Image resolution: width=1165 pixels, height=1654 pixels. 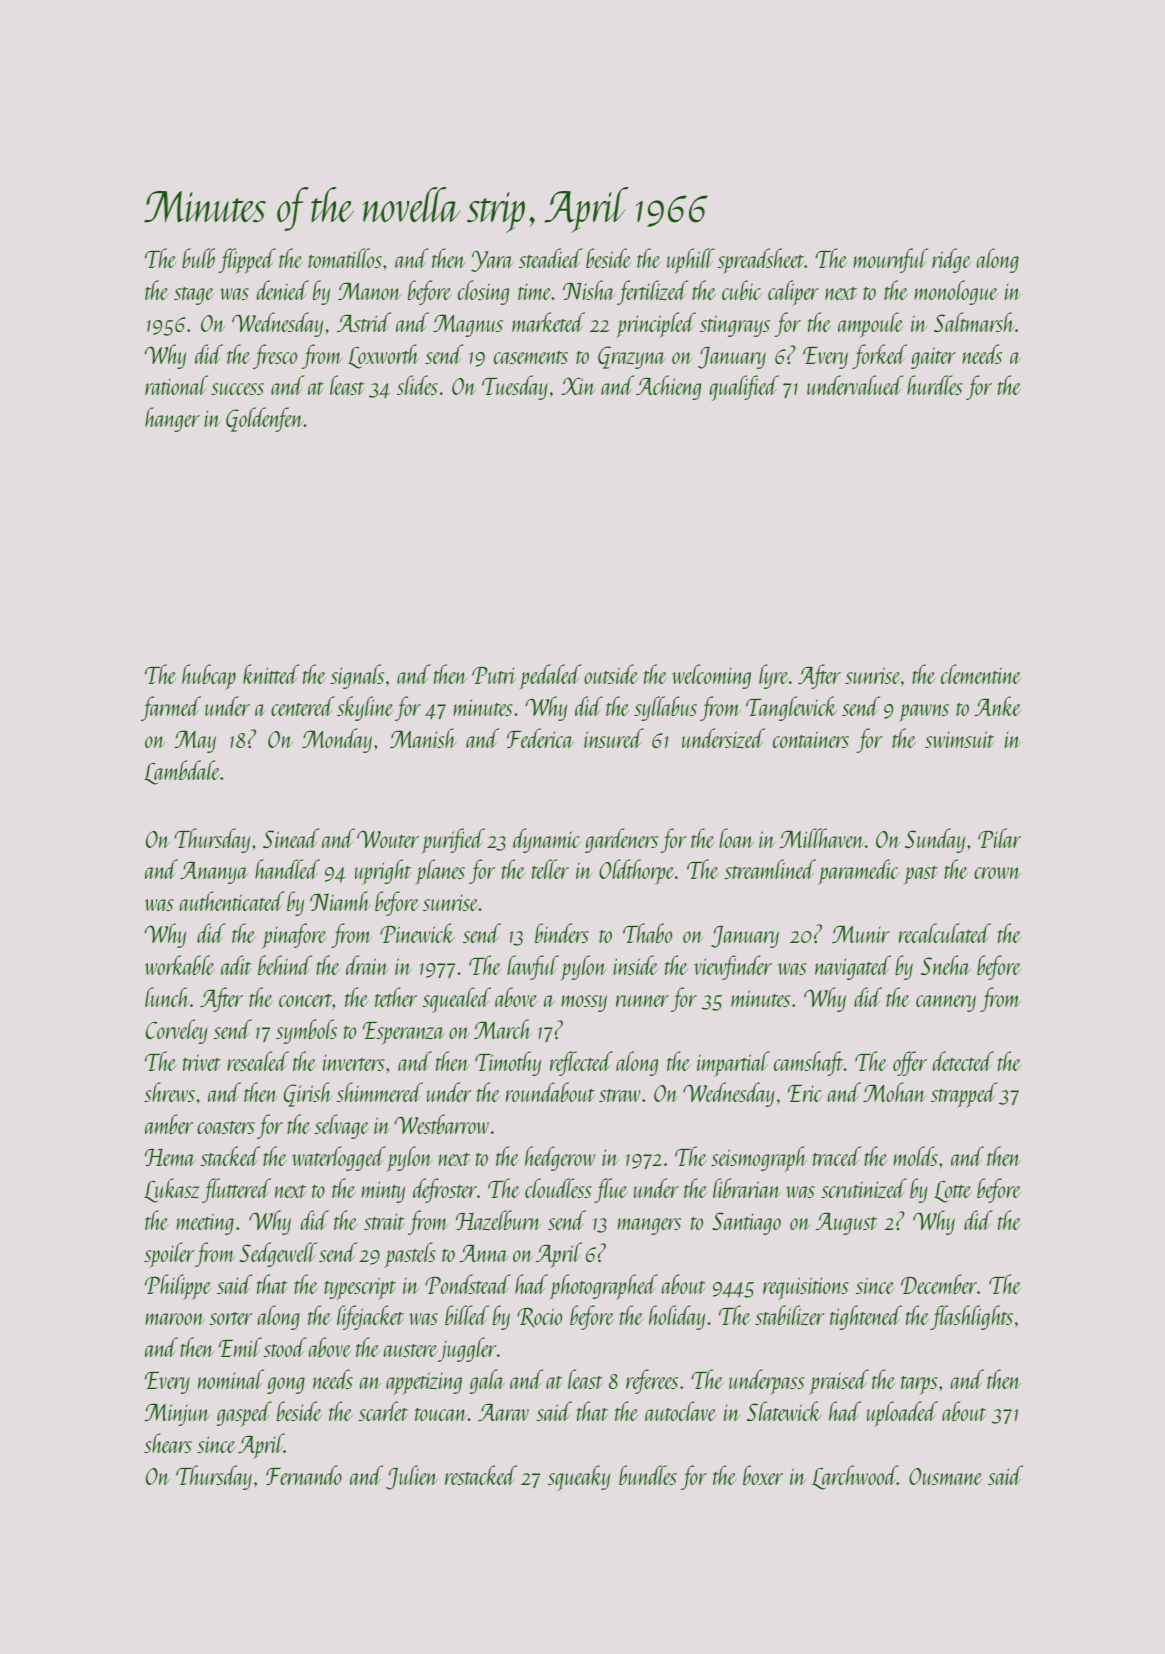 What do you see at coordinates (168, 1443) in the screenshot?
I see `shears` at bounding box center [168, 1443].
